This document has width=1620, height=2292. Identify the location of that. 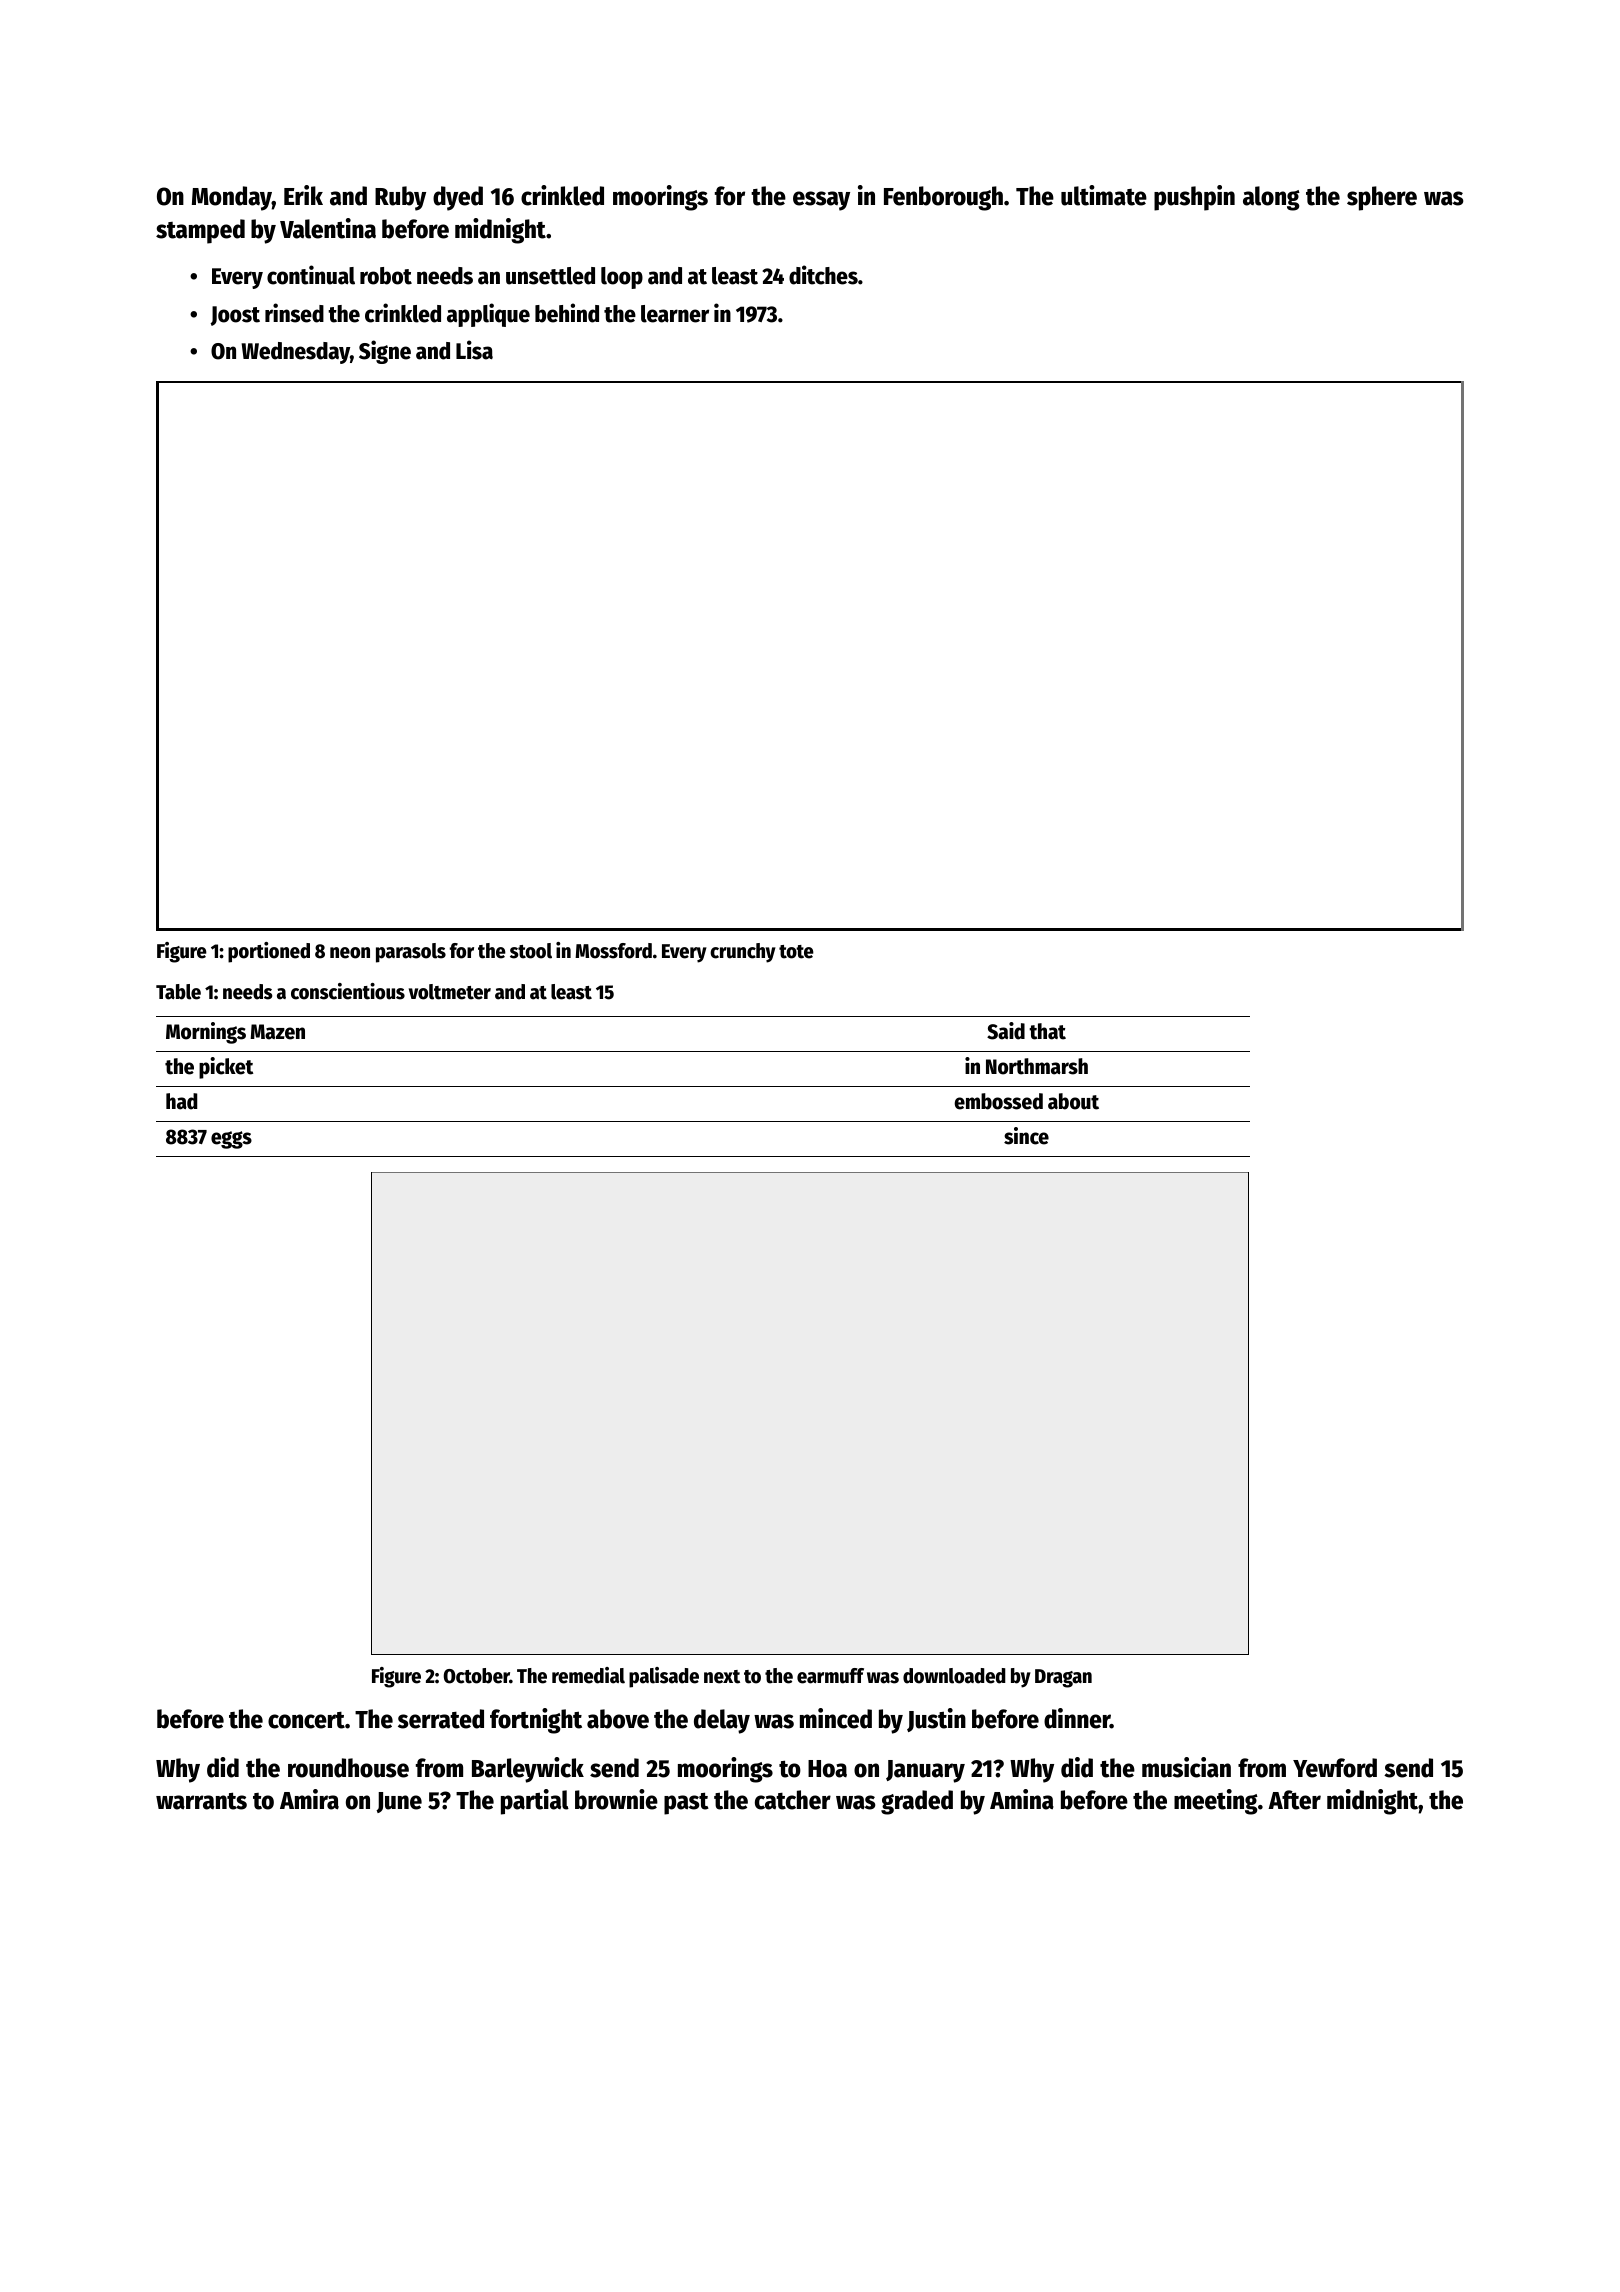
(1047, 1031).
